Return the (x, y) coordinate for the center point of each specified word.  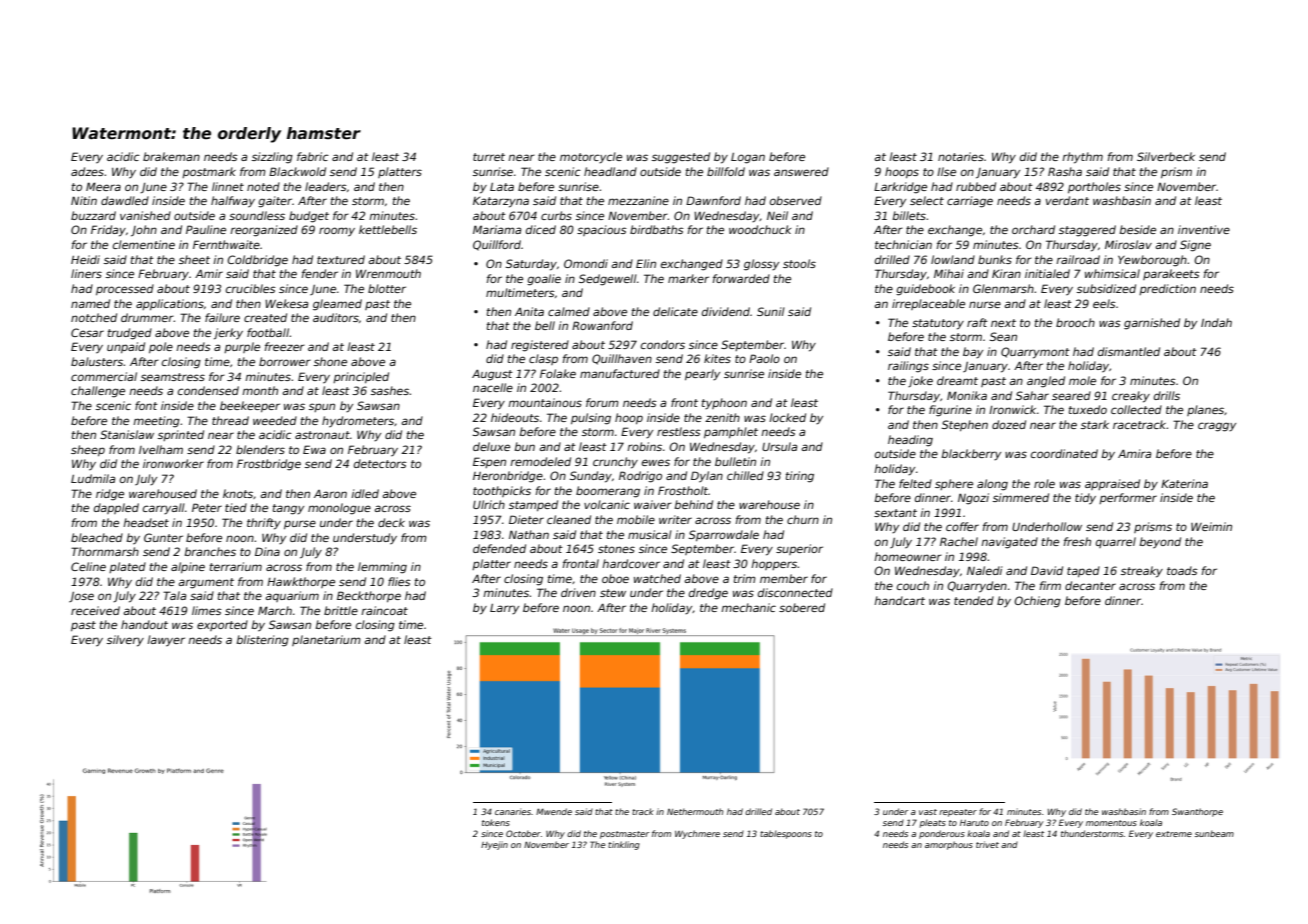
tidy (1085, 499)
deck (391, 522)
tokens (496, 822)
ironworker (173, 463)
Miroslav (1128, 244)
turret (489, 157)
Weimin (1211, 526)
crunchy (615, 463)
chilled (745, 475)
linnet (228, 186)
